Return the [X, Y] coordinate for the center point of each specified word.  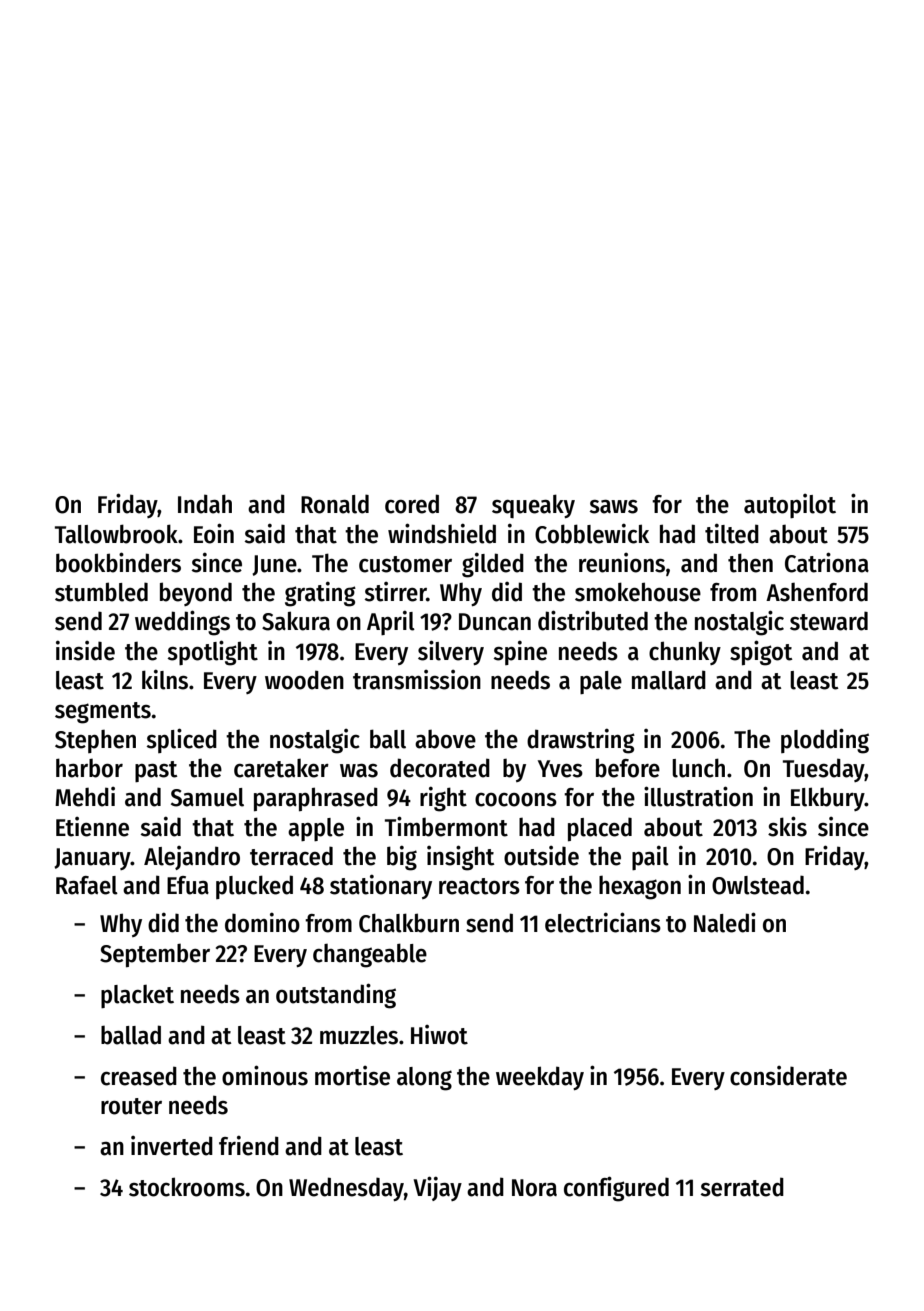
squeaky [533, 506]
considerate [788, 1076]
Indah [205, 504]
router [131, 1106]
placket [137, 996]
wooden [304, 680]
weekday [540, 1078]
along [424, 1079]
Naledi [725, 922]
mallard [669, 680]
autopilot [790, 506]
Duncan [495, 622]
